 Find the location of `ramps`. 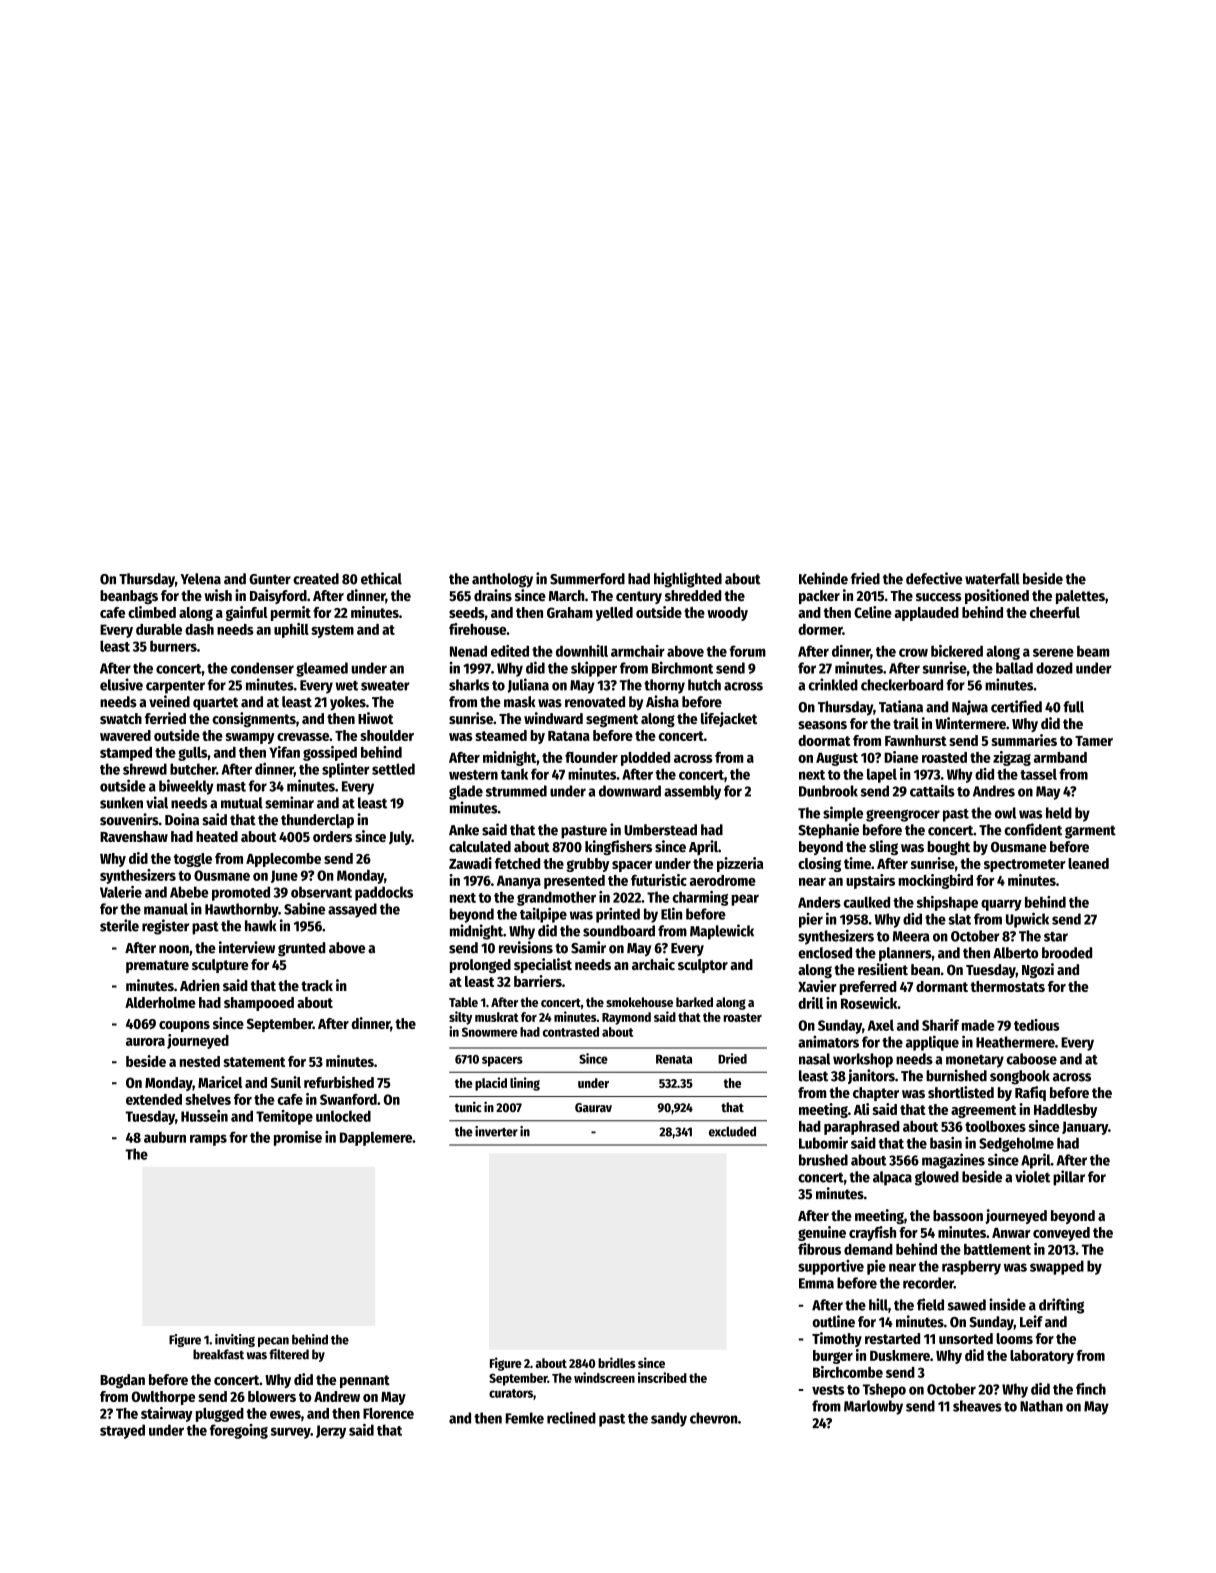

ramps is located at coordinates (208, 1140).
